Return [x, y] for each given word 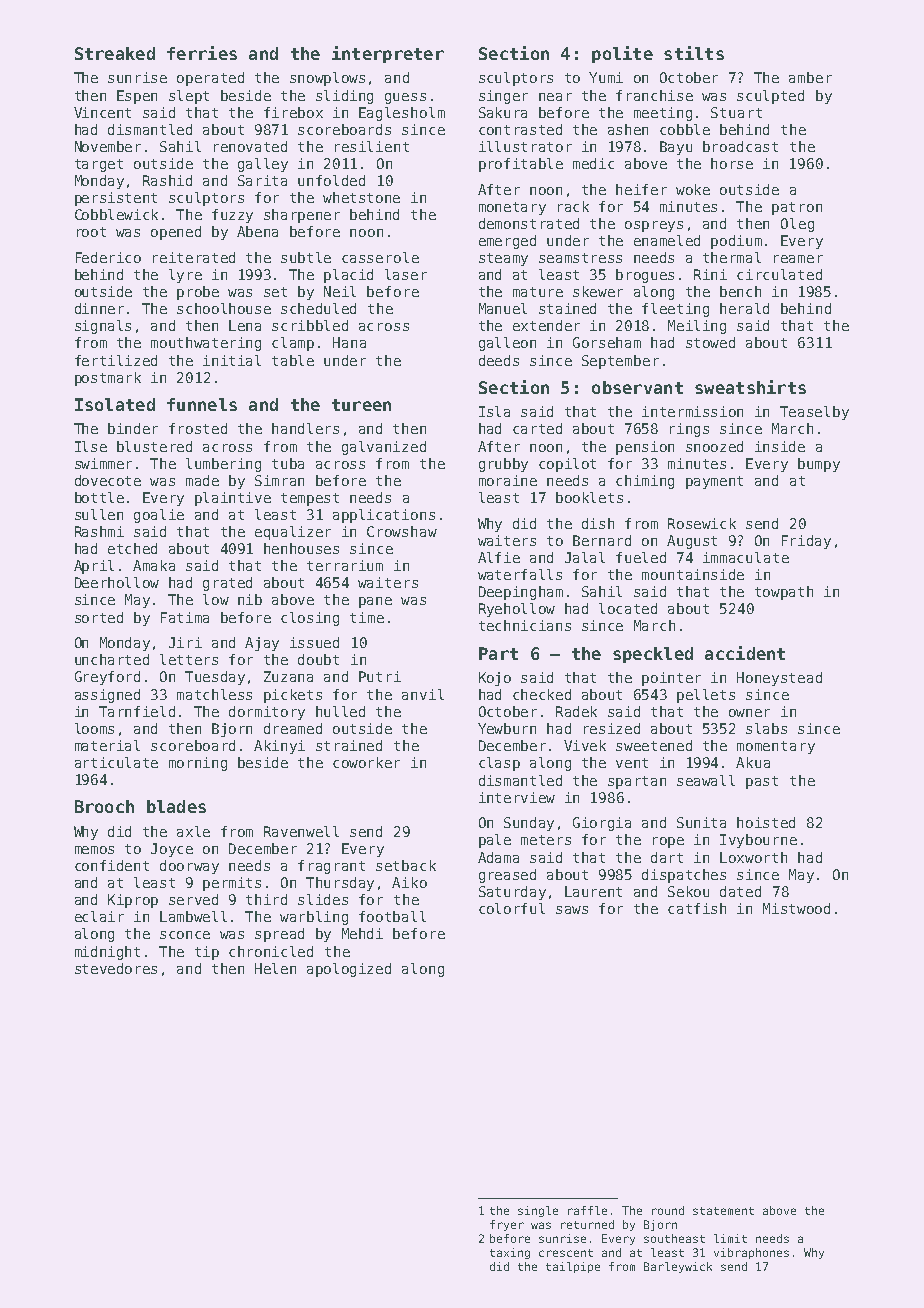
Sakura [503, 112]
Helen [275, 968]
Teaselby [814, 413]
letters [189, 659]
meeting [663, 114]
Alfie [499, 557]
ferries [202, 53]
